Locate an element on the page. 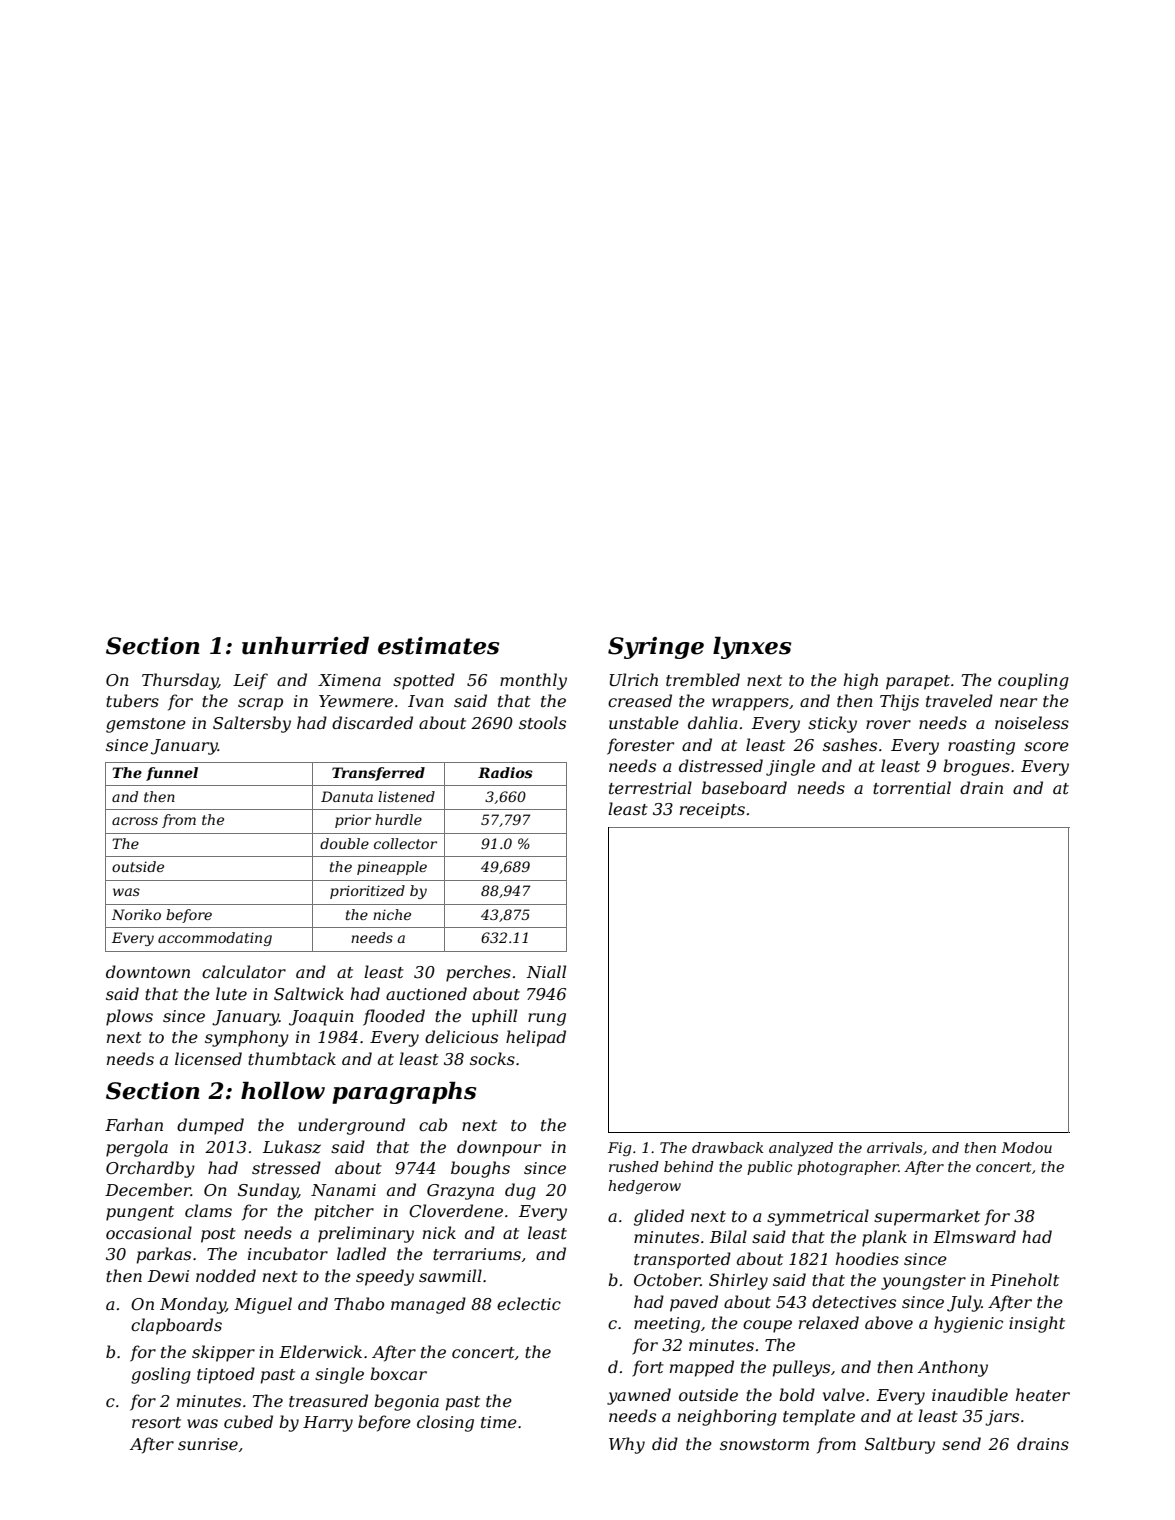 This image has width=1175, height=1520. nodded is located at coordinates (226, 1275).
